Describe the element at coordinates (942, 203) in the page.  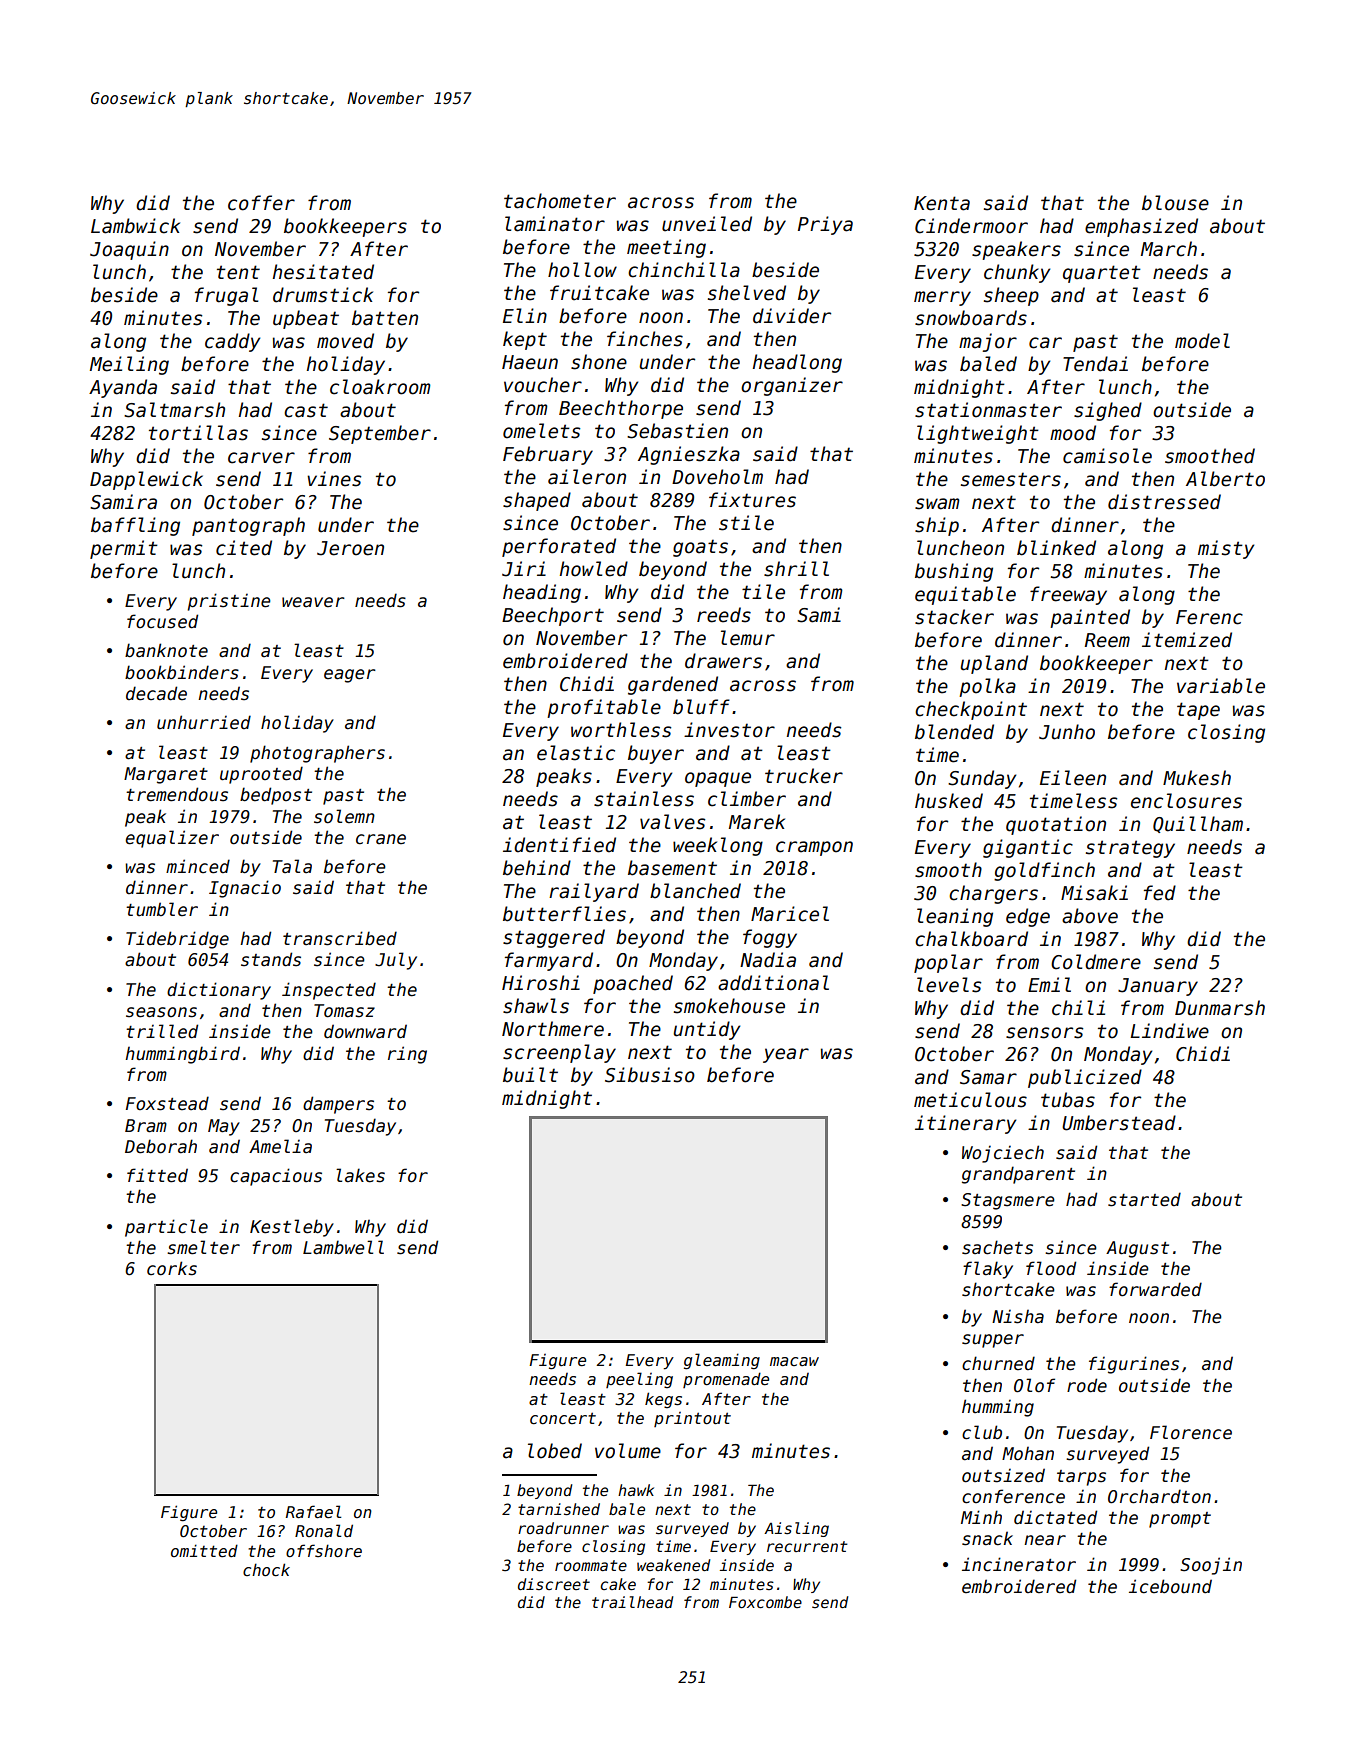
I see `Kenta` at that location.
